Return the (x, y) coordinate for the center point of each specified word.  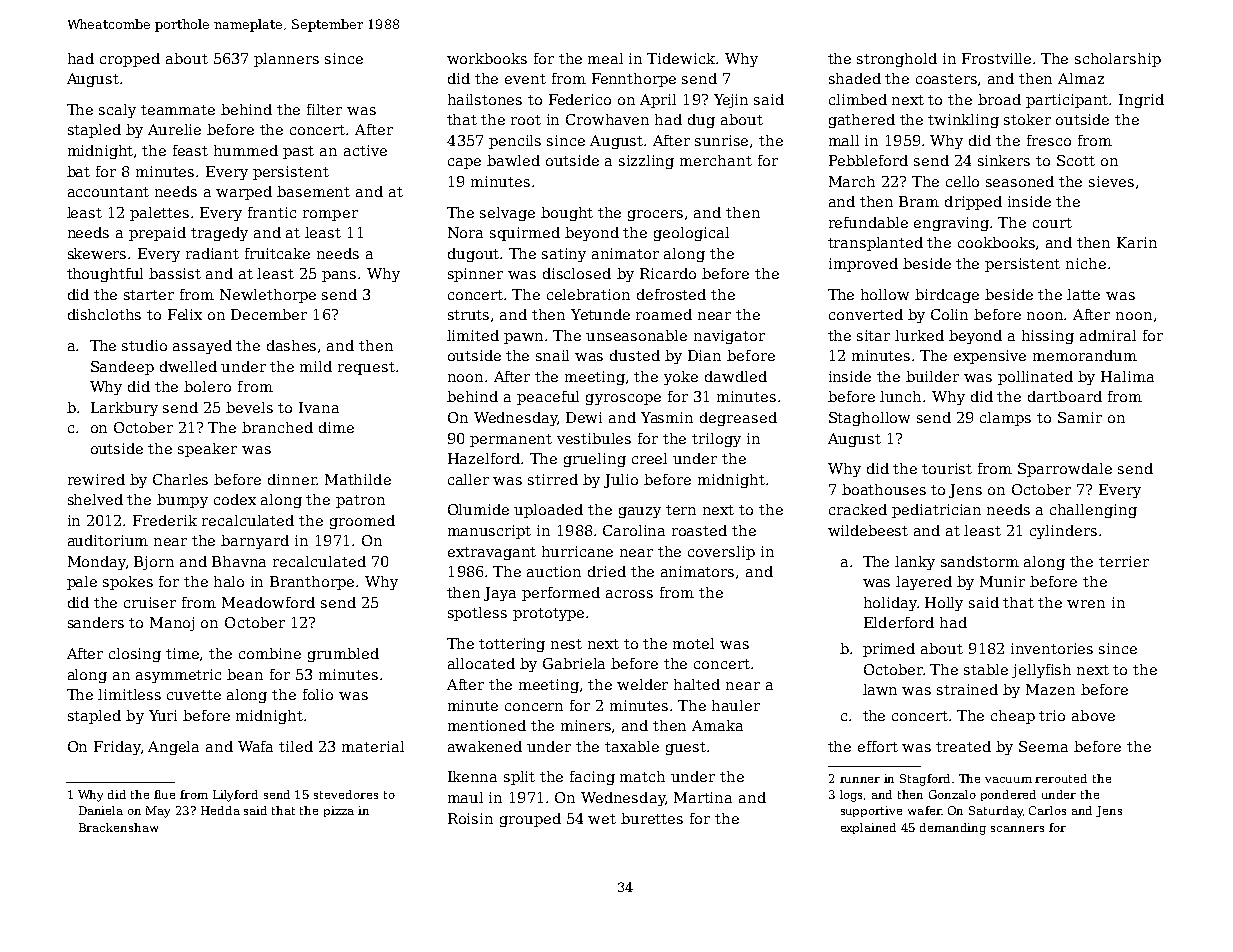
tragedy (219, 234)
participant (1068, 101)
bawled (513, 160)
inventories (1052, 648)
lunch (900, 396)
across (629, 594)
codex (235, 499)
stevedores (346, 794)
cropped (130, 60)
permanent (511, 440)
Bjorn (154, 563)
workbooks (487, 58)
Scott (1076, 160)
